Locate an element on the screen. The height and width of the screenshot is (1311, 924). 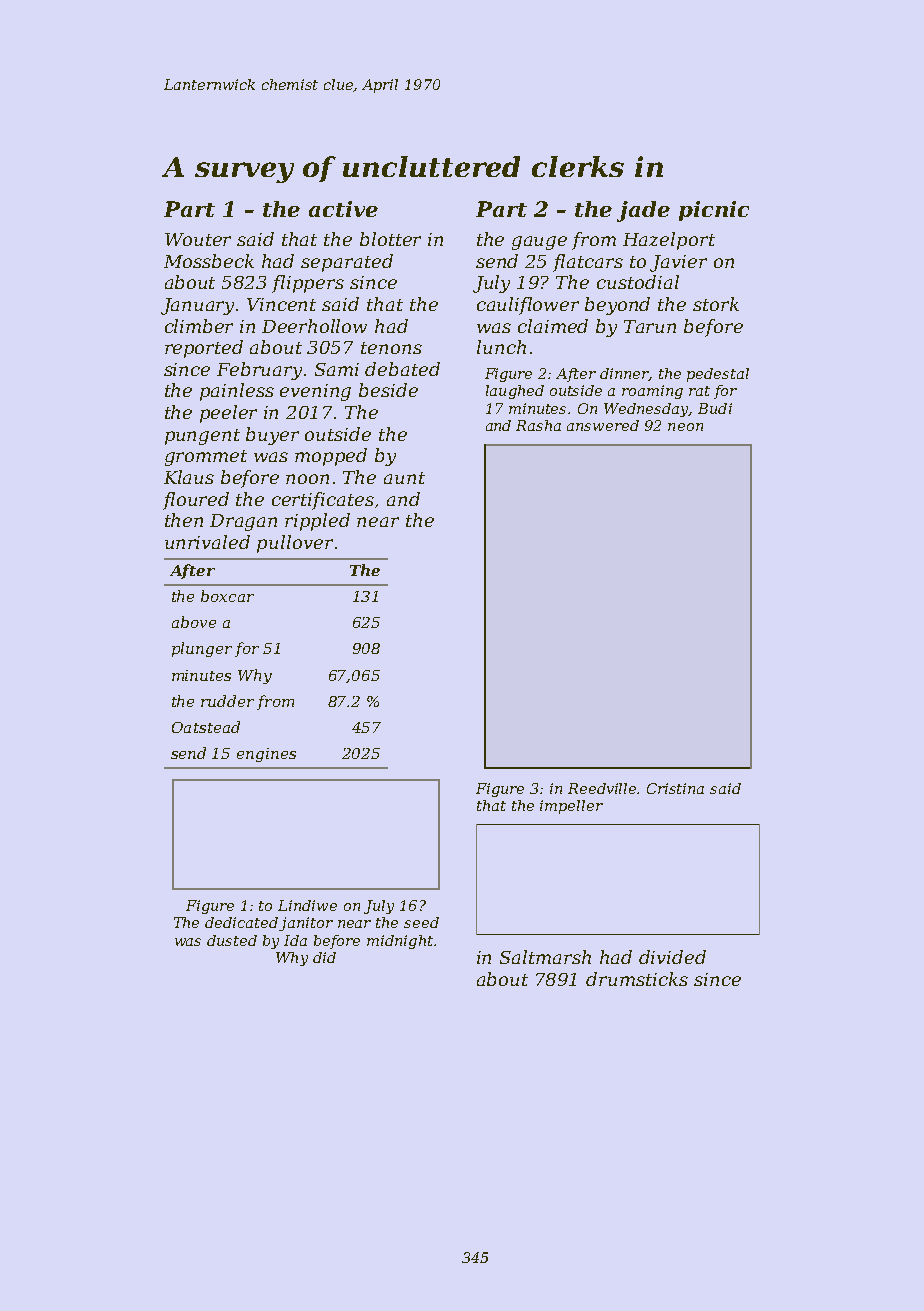
jade is located at coordinates (643, 211).
